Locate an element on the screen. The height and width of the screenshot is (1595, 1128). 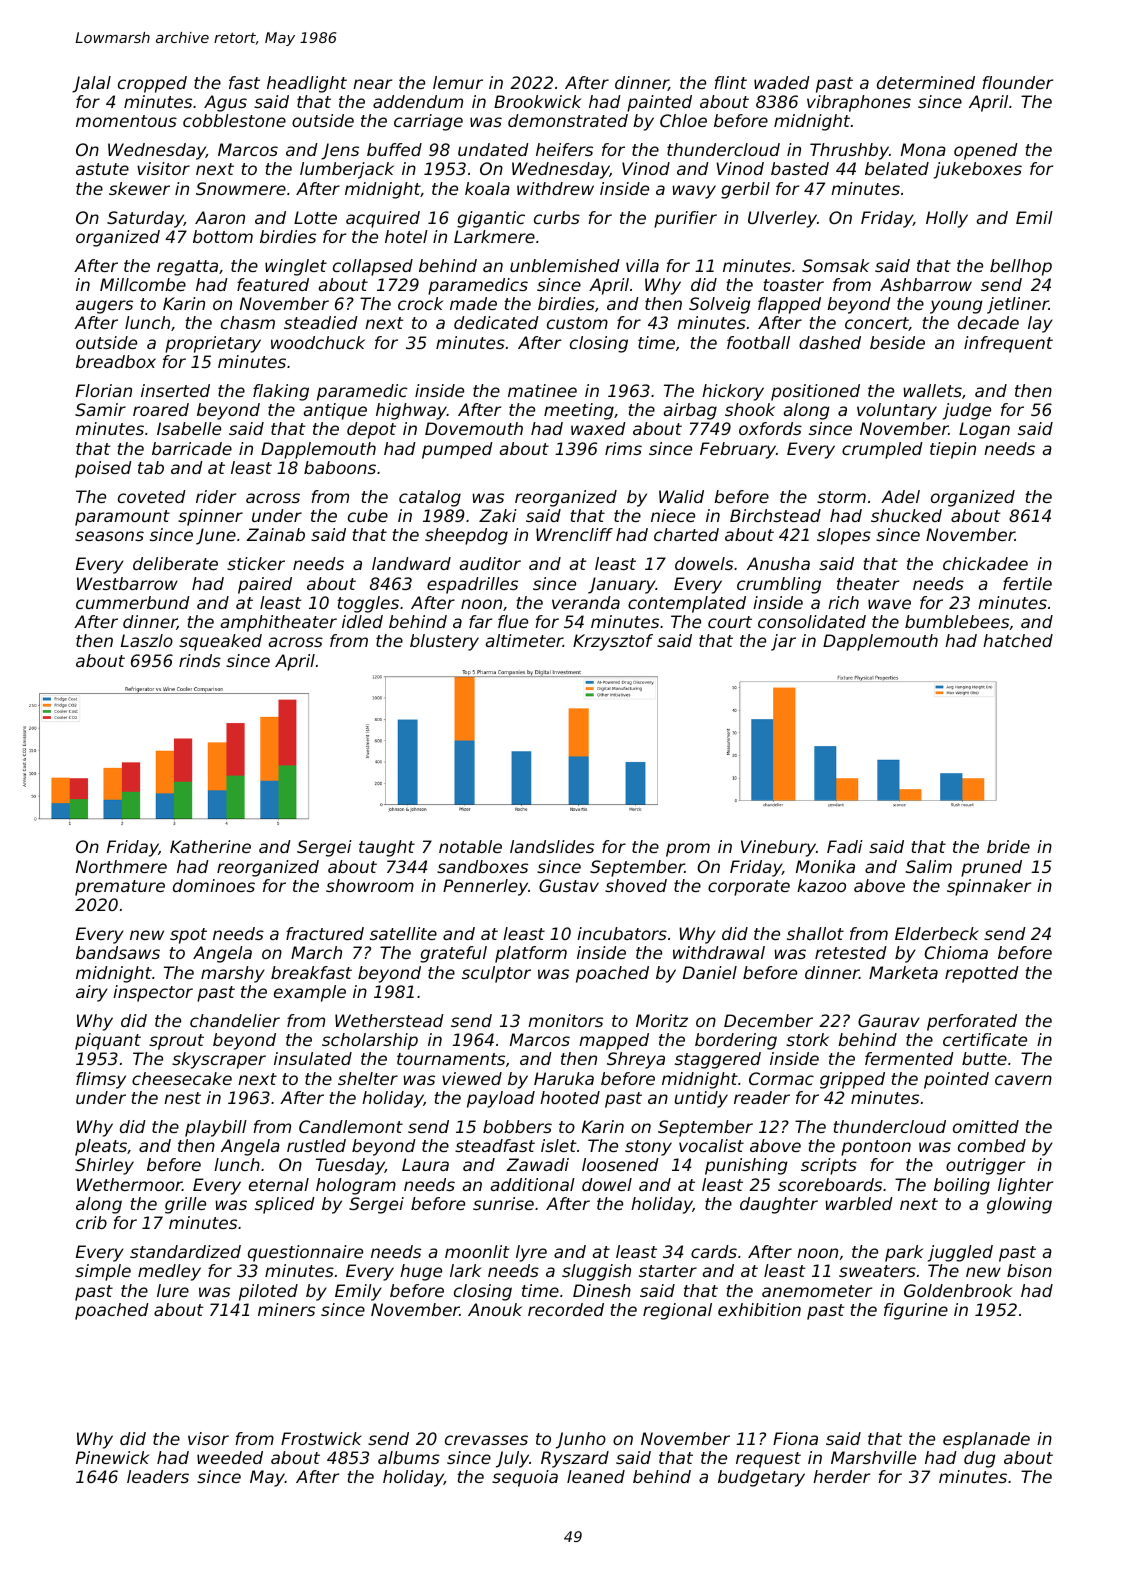
omitted is located at coordinates (986, 1126).
